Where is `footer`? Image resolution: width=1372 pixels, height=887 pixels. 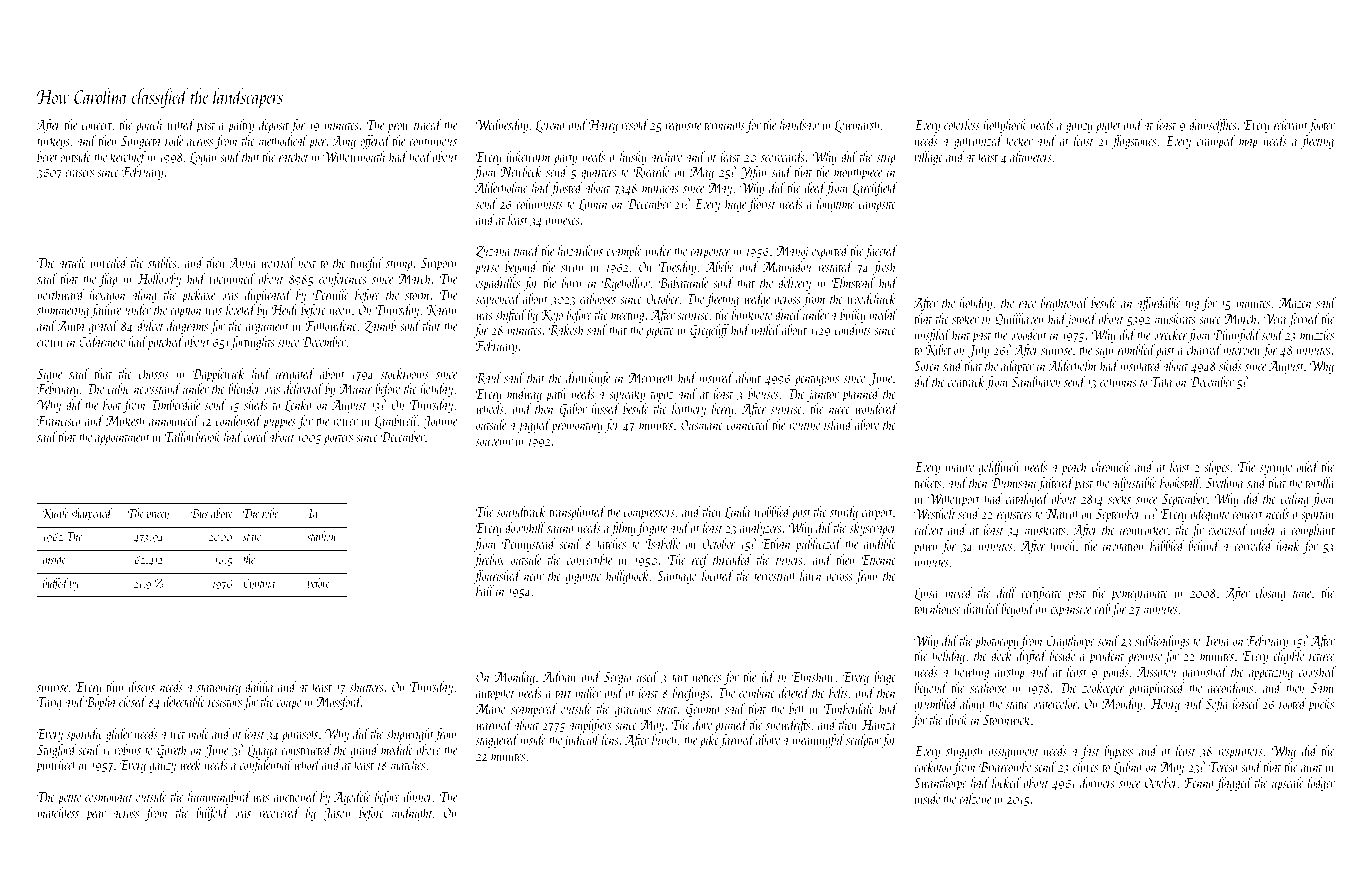
footer is located at coordinates (1322, 126).
